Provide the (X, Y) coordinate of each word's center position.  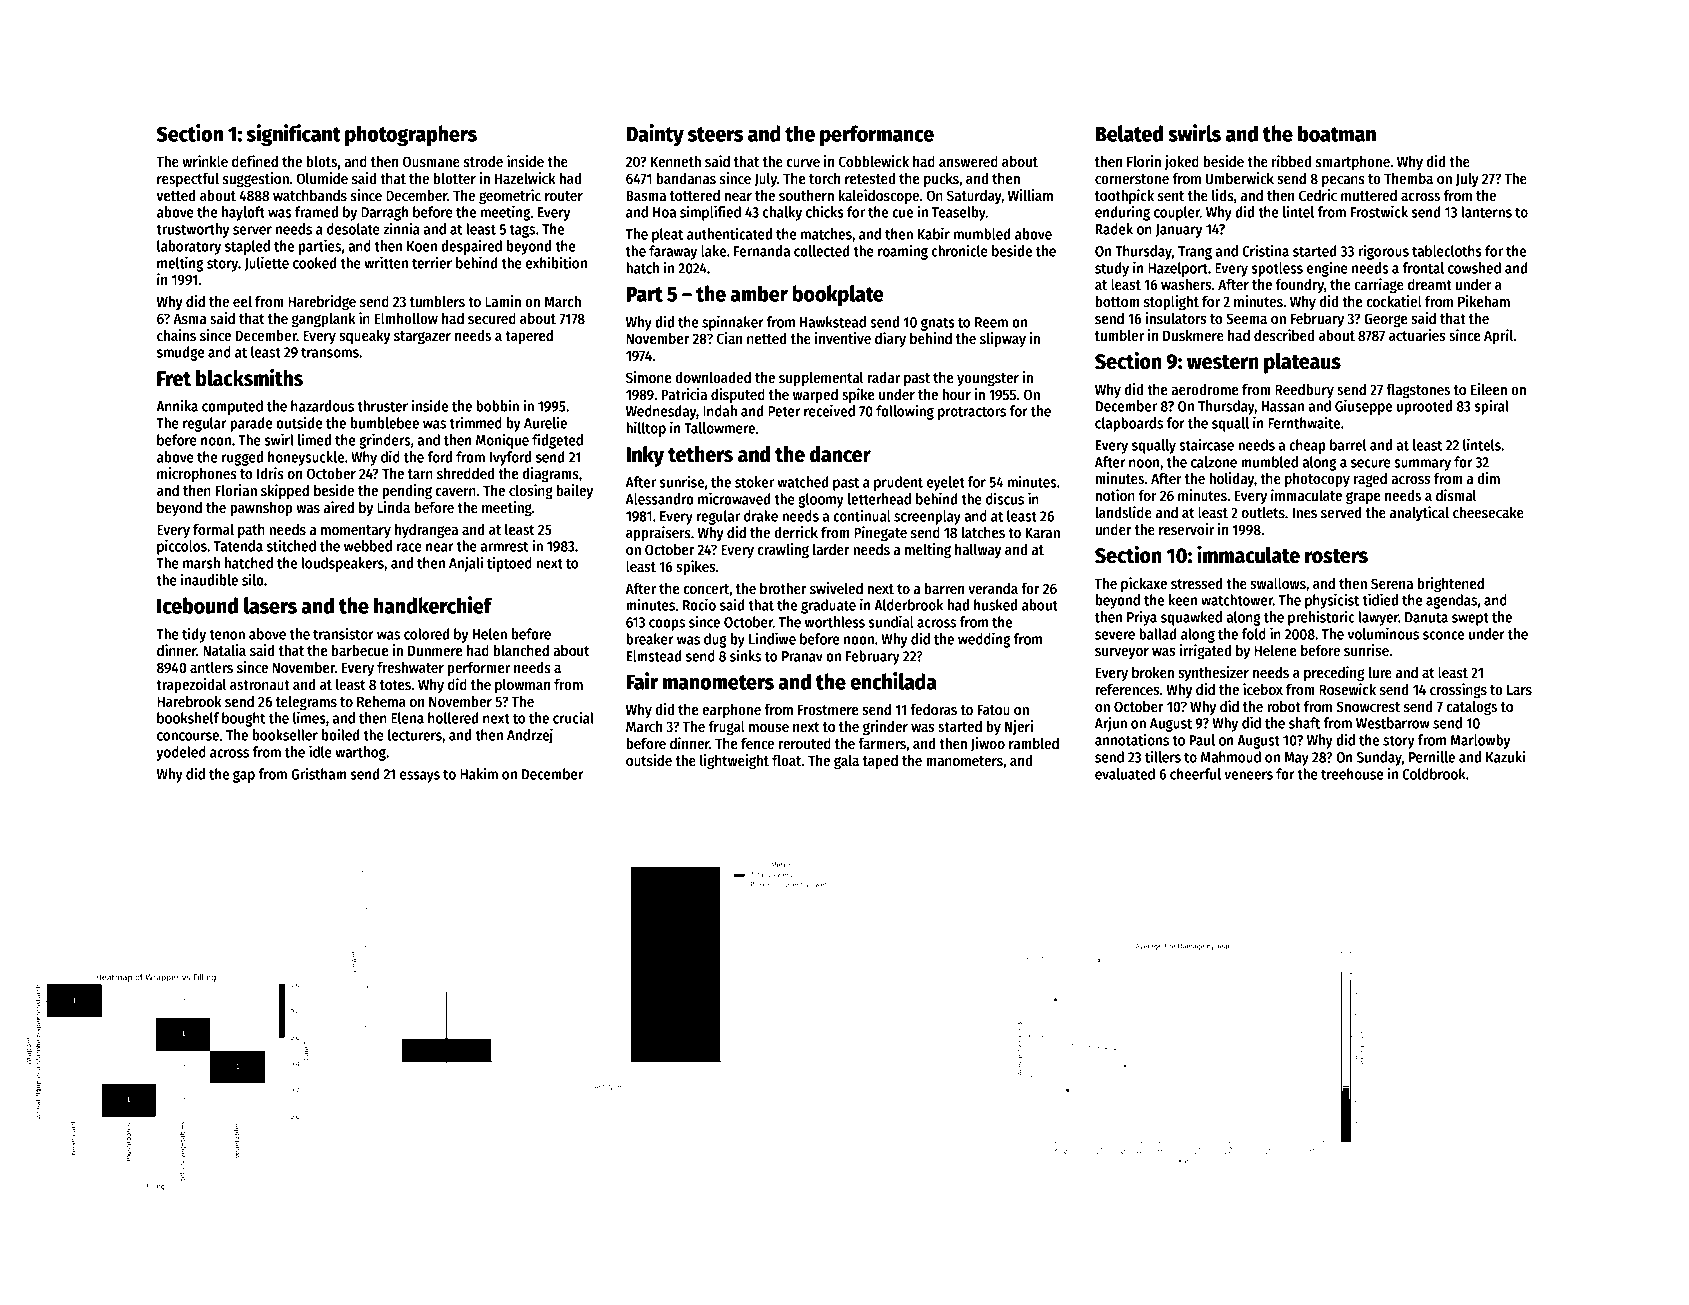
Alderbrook (908, 605)
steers (715, 134)
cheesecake (1488, 512)
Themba (1408, 178)
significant (294, 135)
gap (244, 776)
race (409, 547)
